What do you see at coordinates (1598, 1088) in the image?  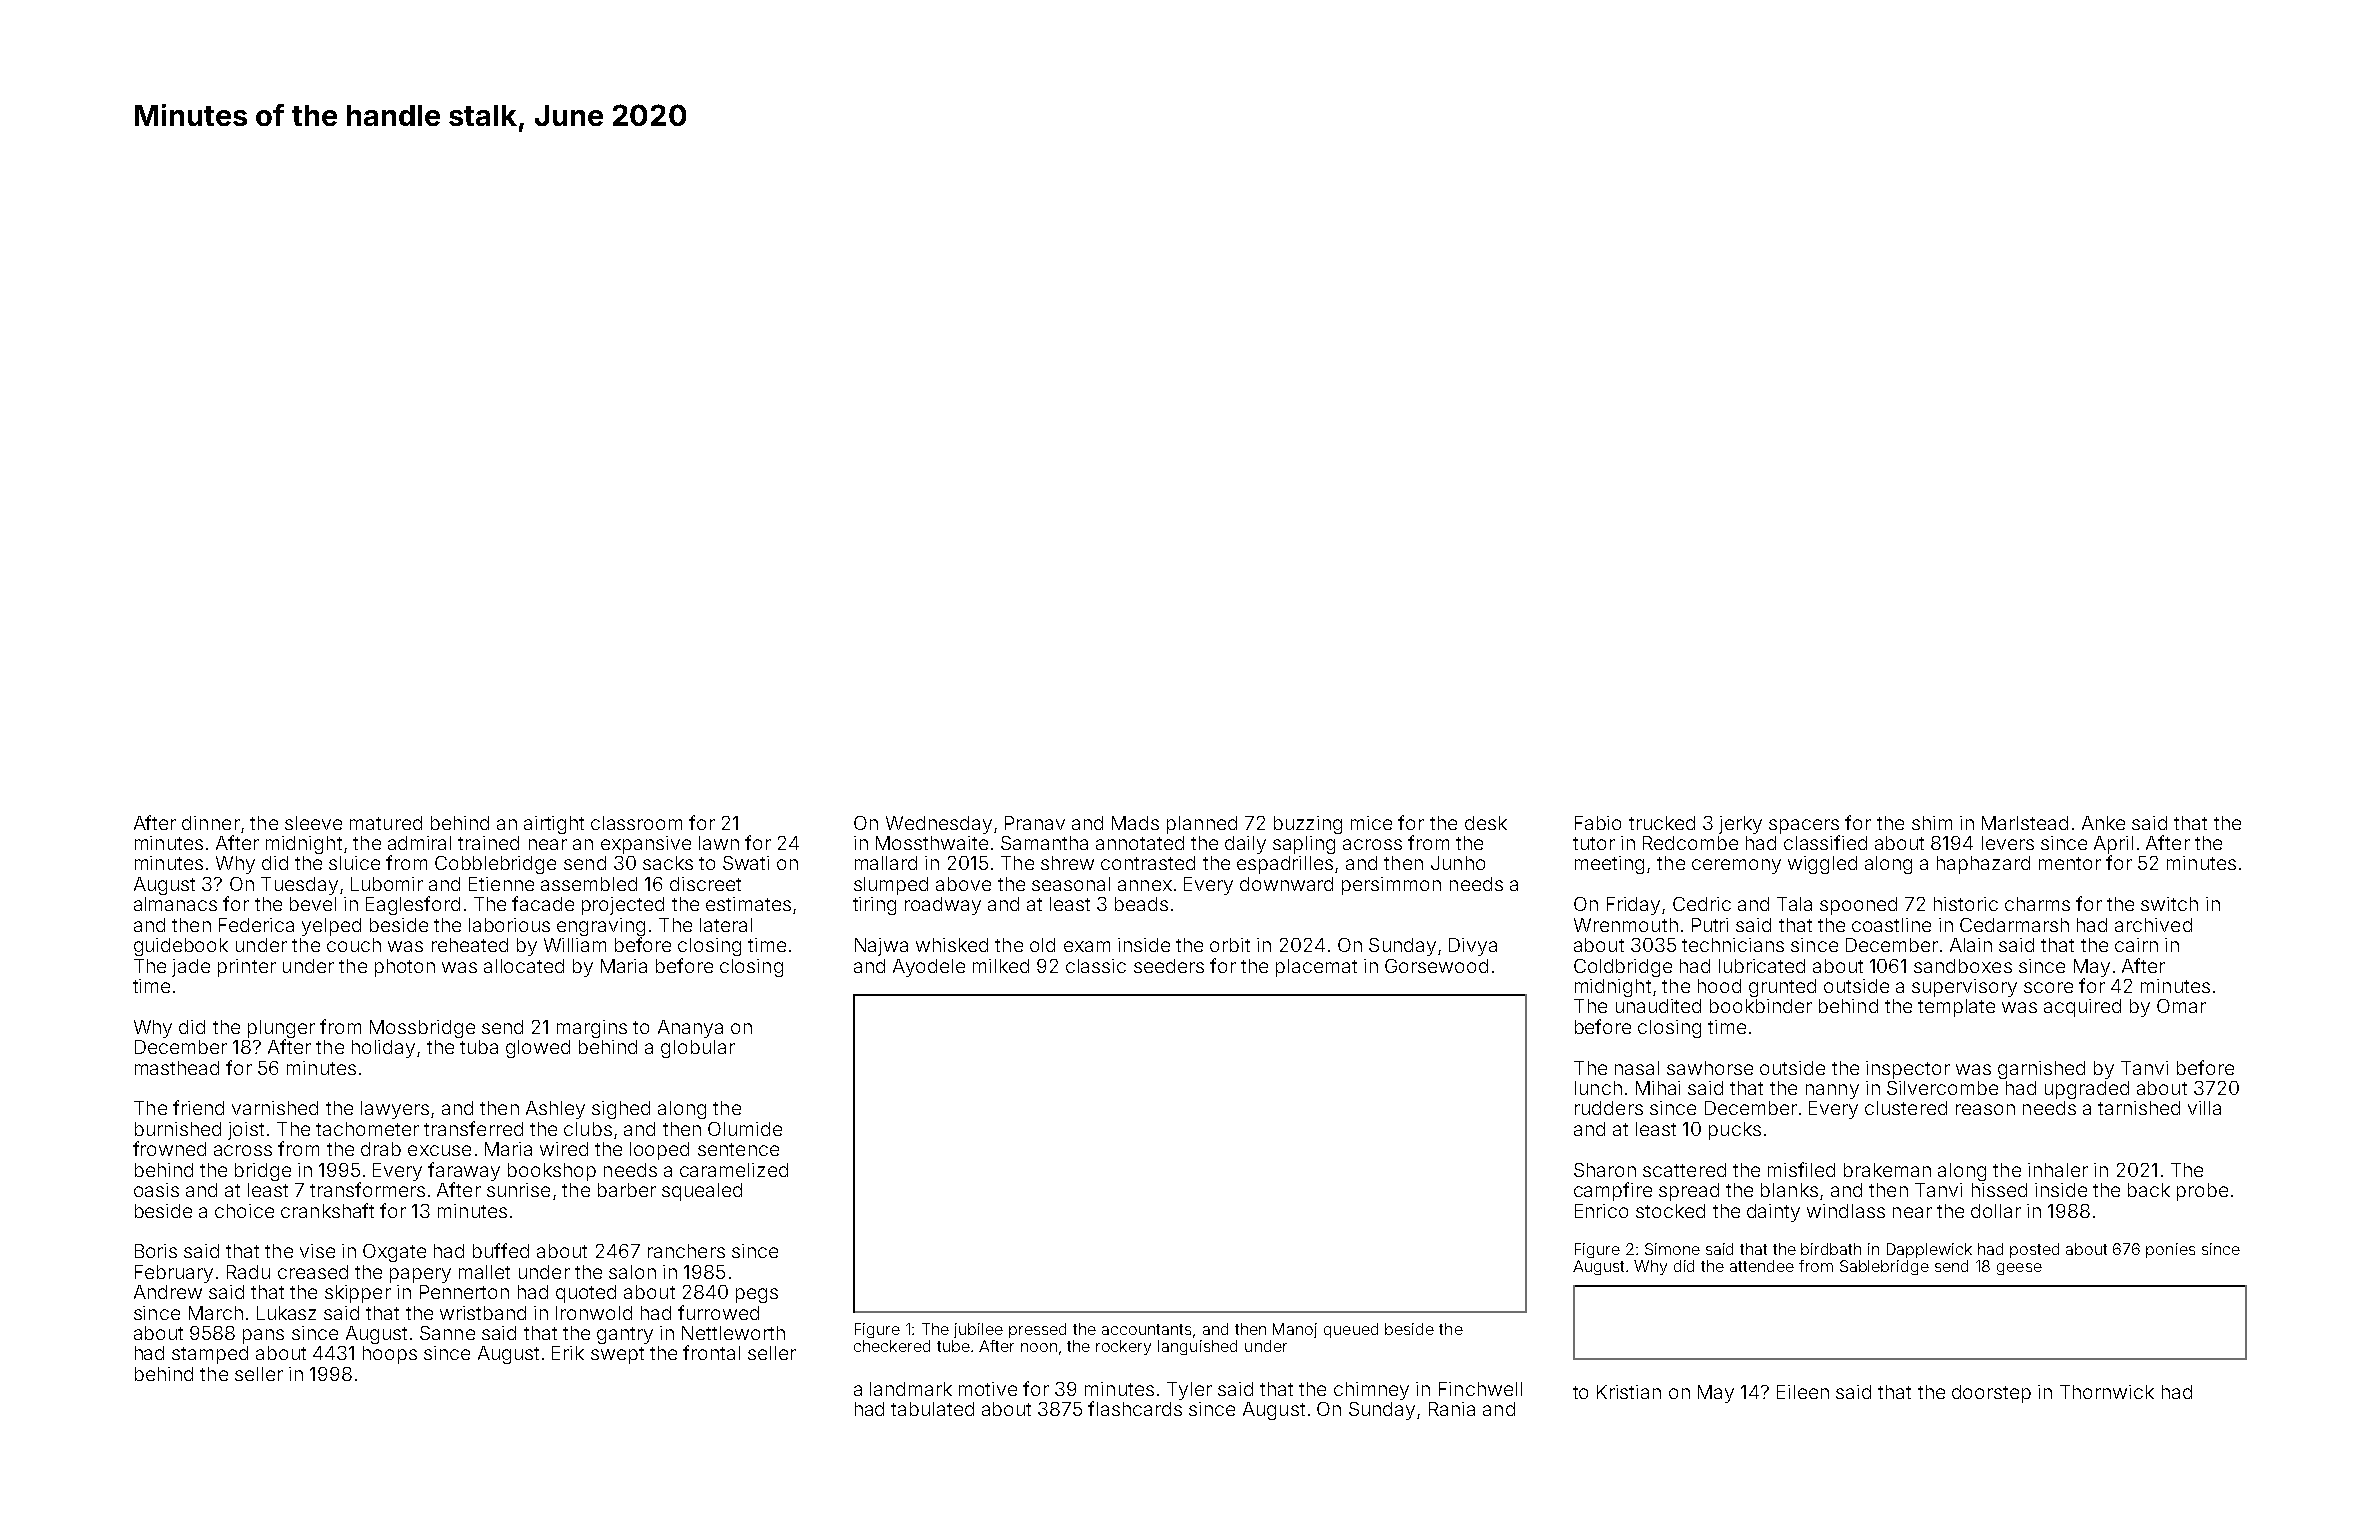 I see `lunch` at bounding box center [1598, 1088].
